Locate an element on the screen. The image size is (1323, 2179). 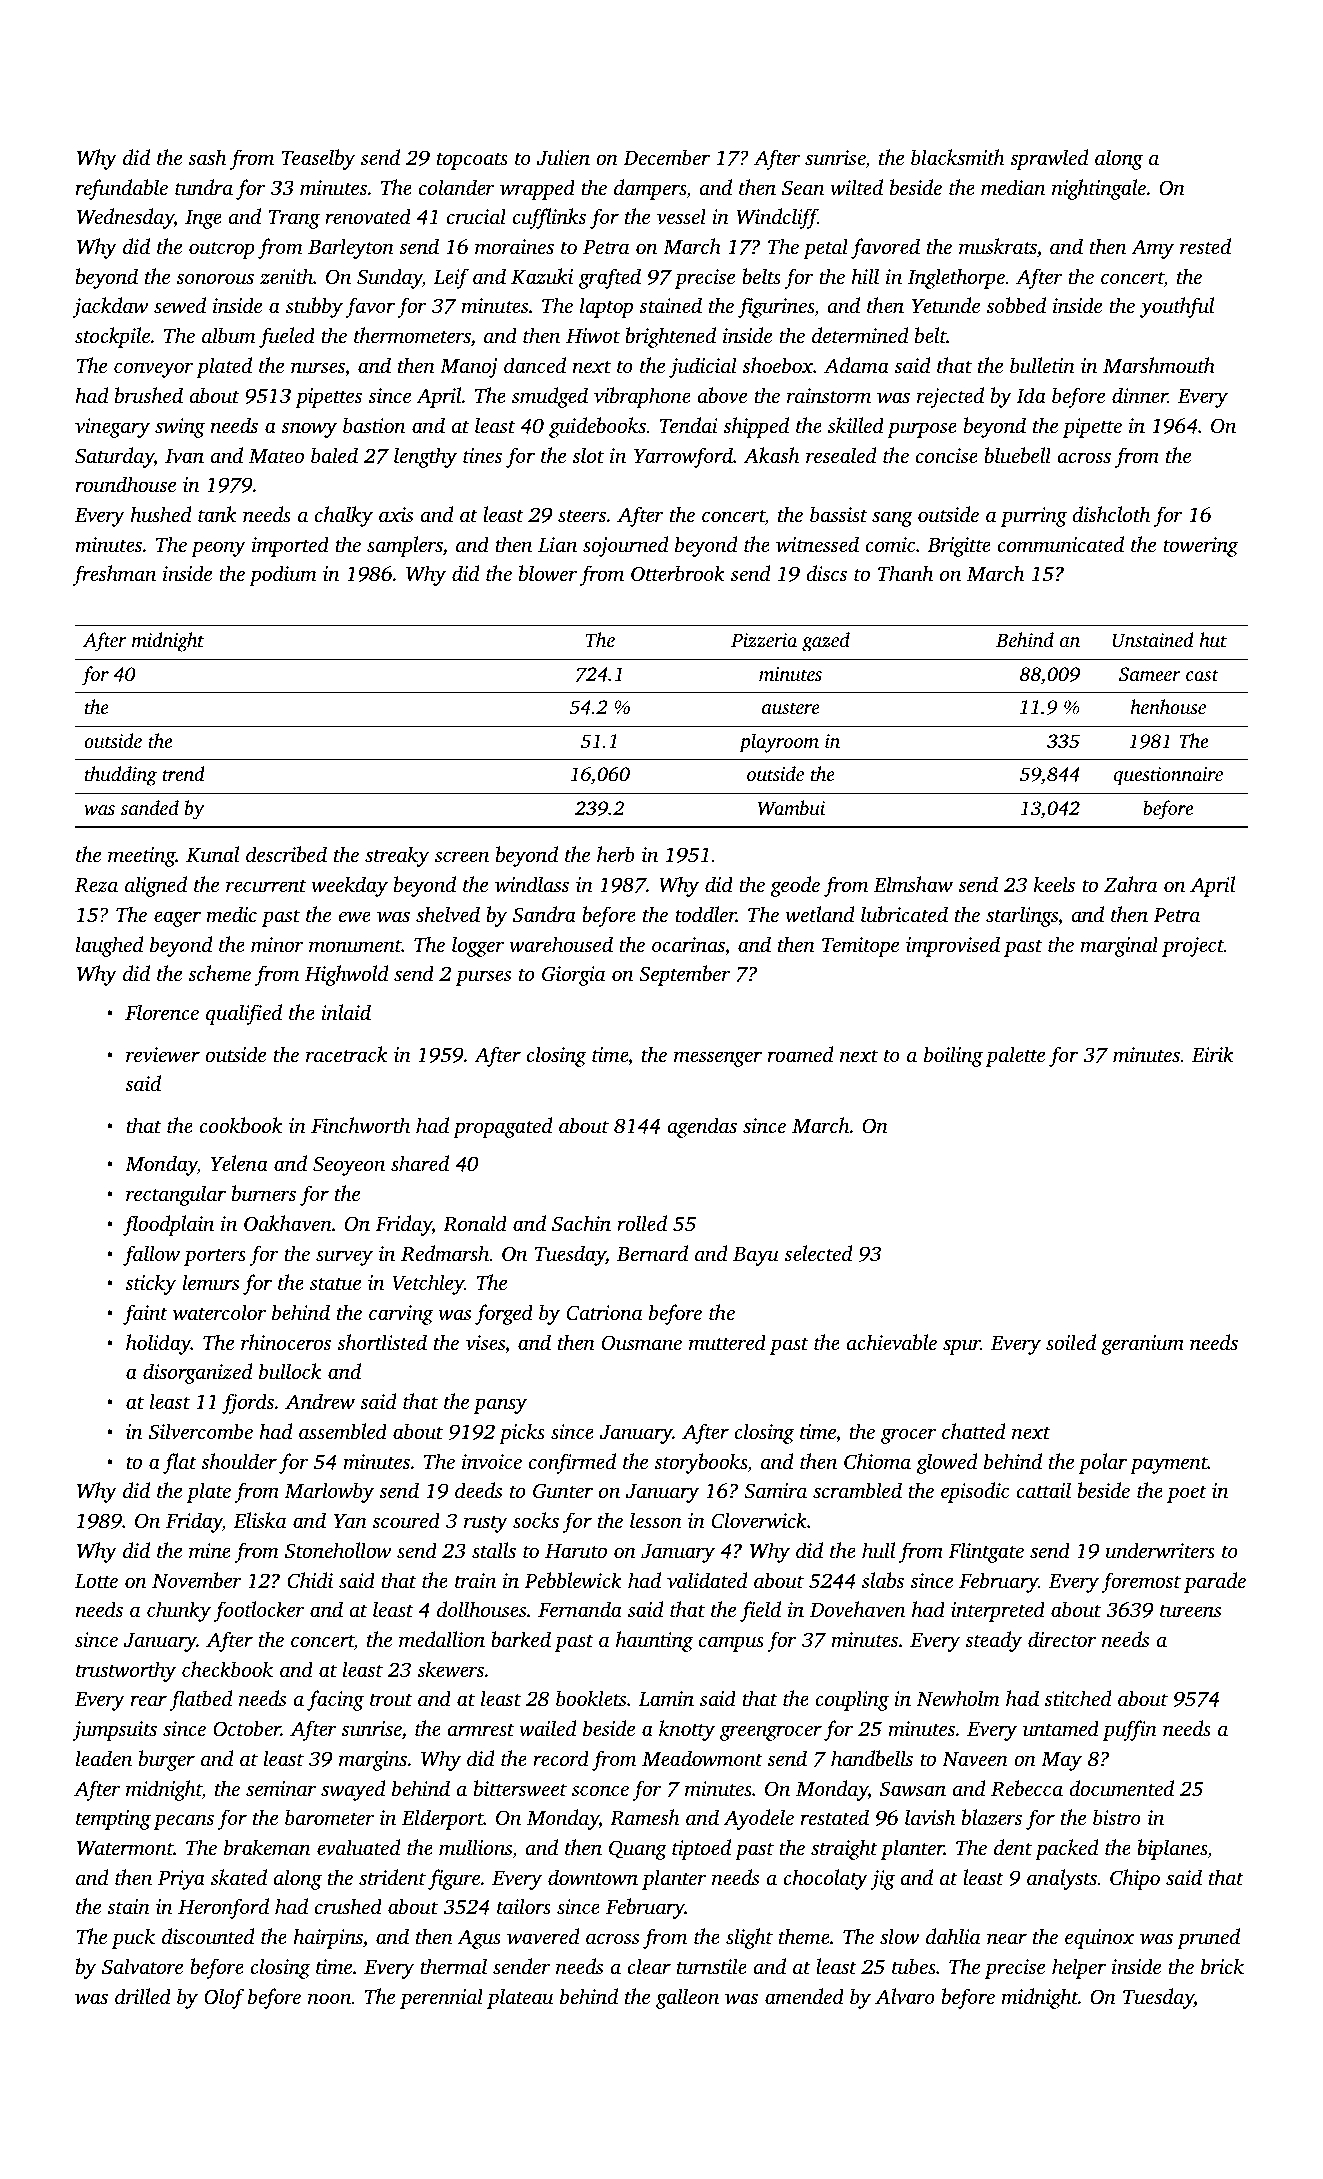
cufflinks is located at coordinates (549, 218).
